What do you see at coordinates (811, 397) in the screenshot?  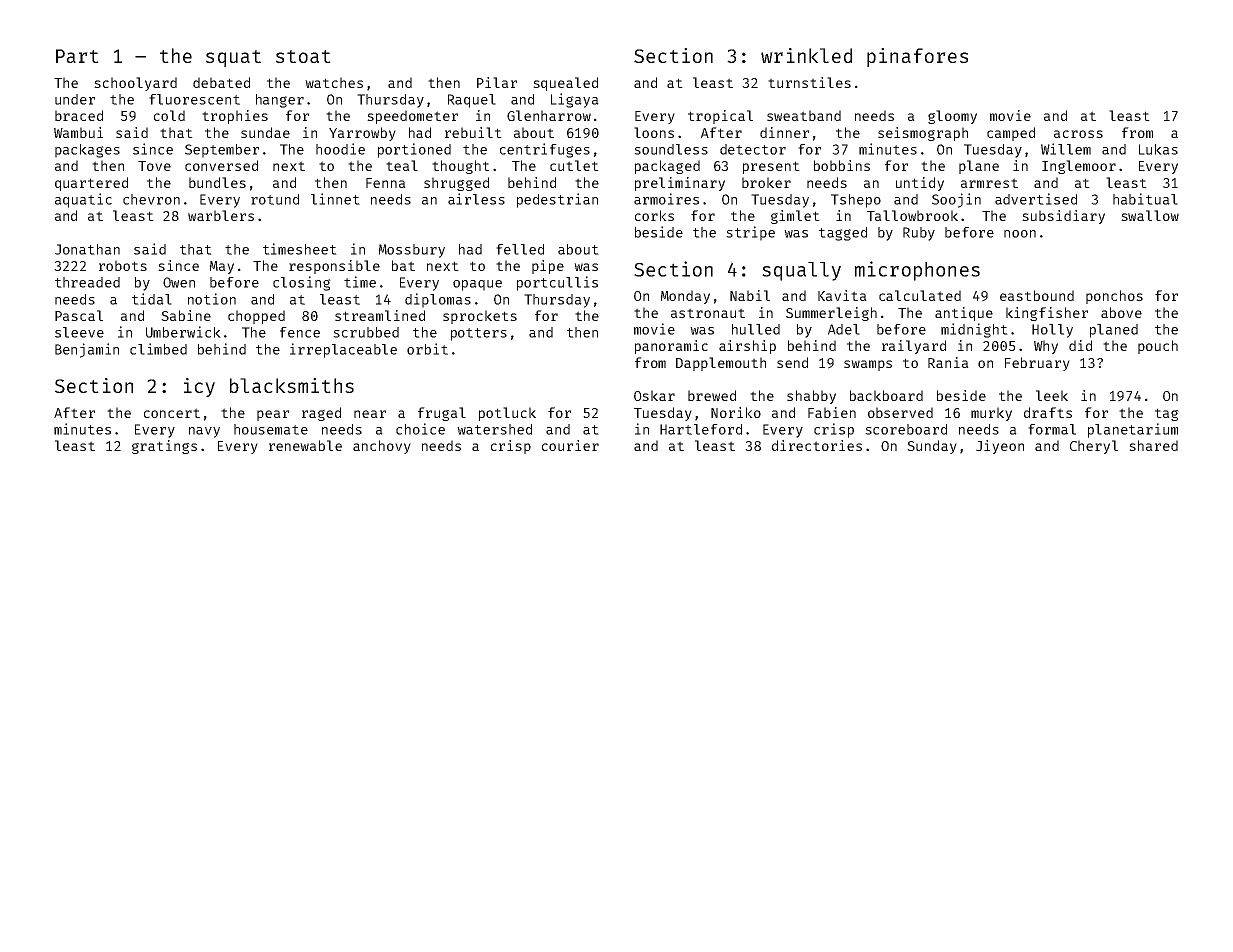 I see `shabby` at bounding box center [811, 397].
